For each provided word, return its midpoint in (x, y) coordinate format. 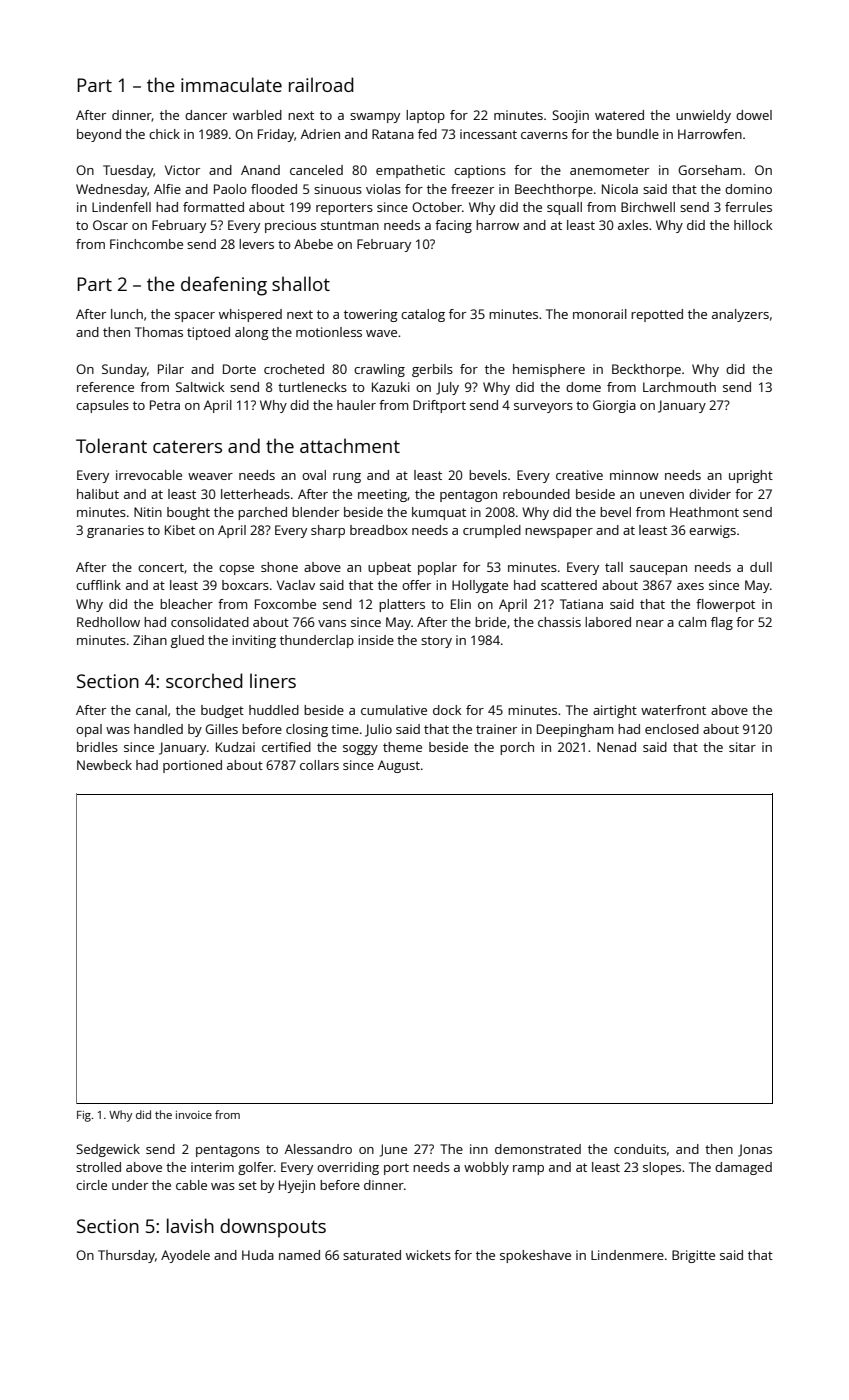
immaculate (231, 84)
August (399, 766)
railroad (321, 84)
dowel (754, 115)
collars (319, 765)
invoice (194, 1115)
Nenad (616, 747)
